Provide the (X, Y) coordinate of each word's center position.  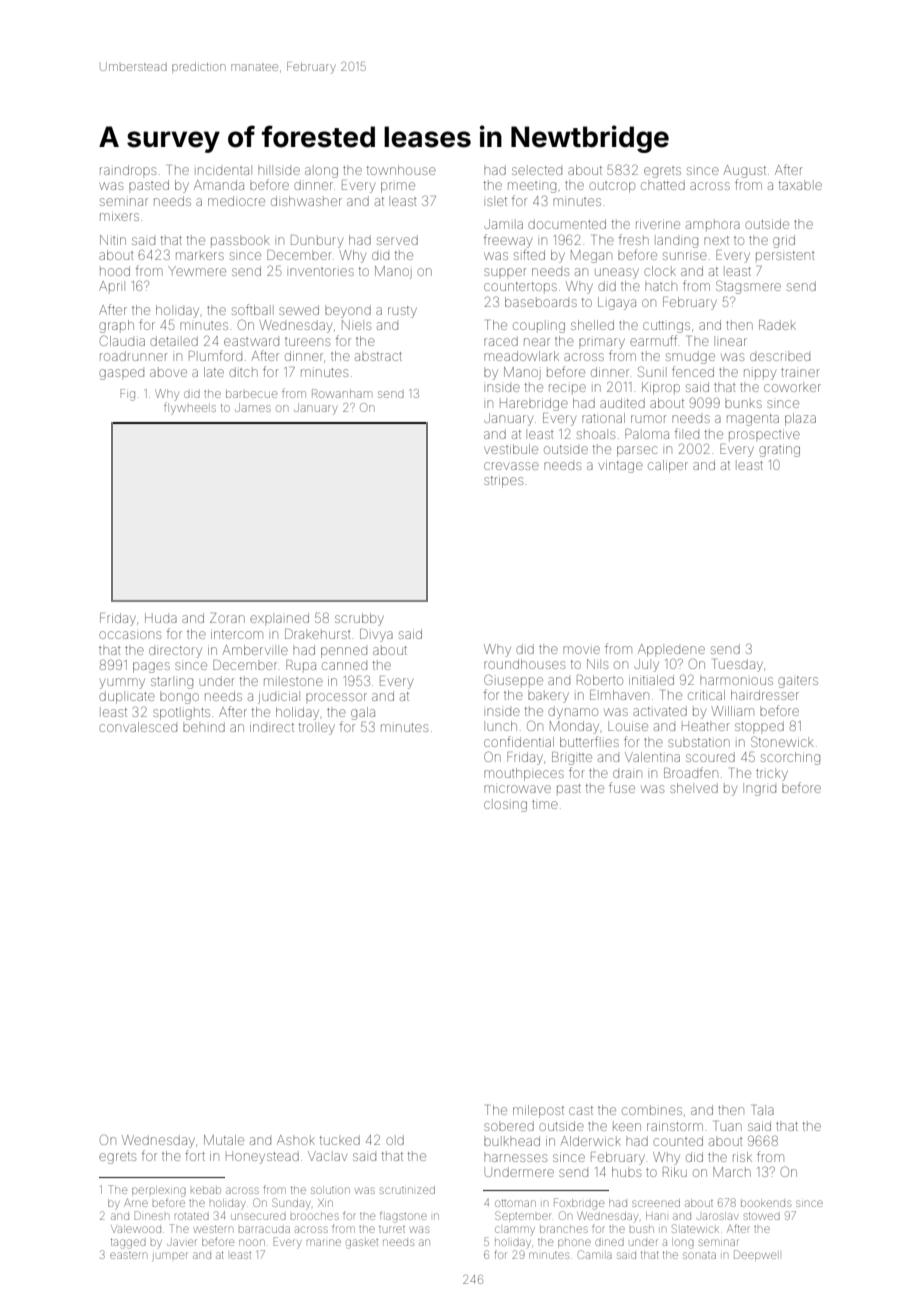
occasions (130, 635)
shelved (694, 788)
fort (195, 1155)
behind (204, 727)
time (545, 804)
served (397, 240)
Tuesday (738, 665)
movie (581, 650)
